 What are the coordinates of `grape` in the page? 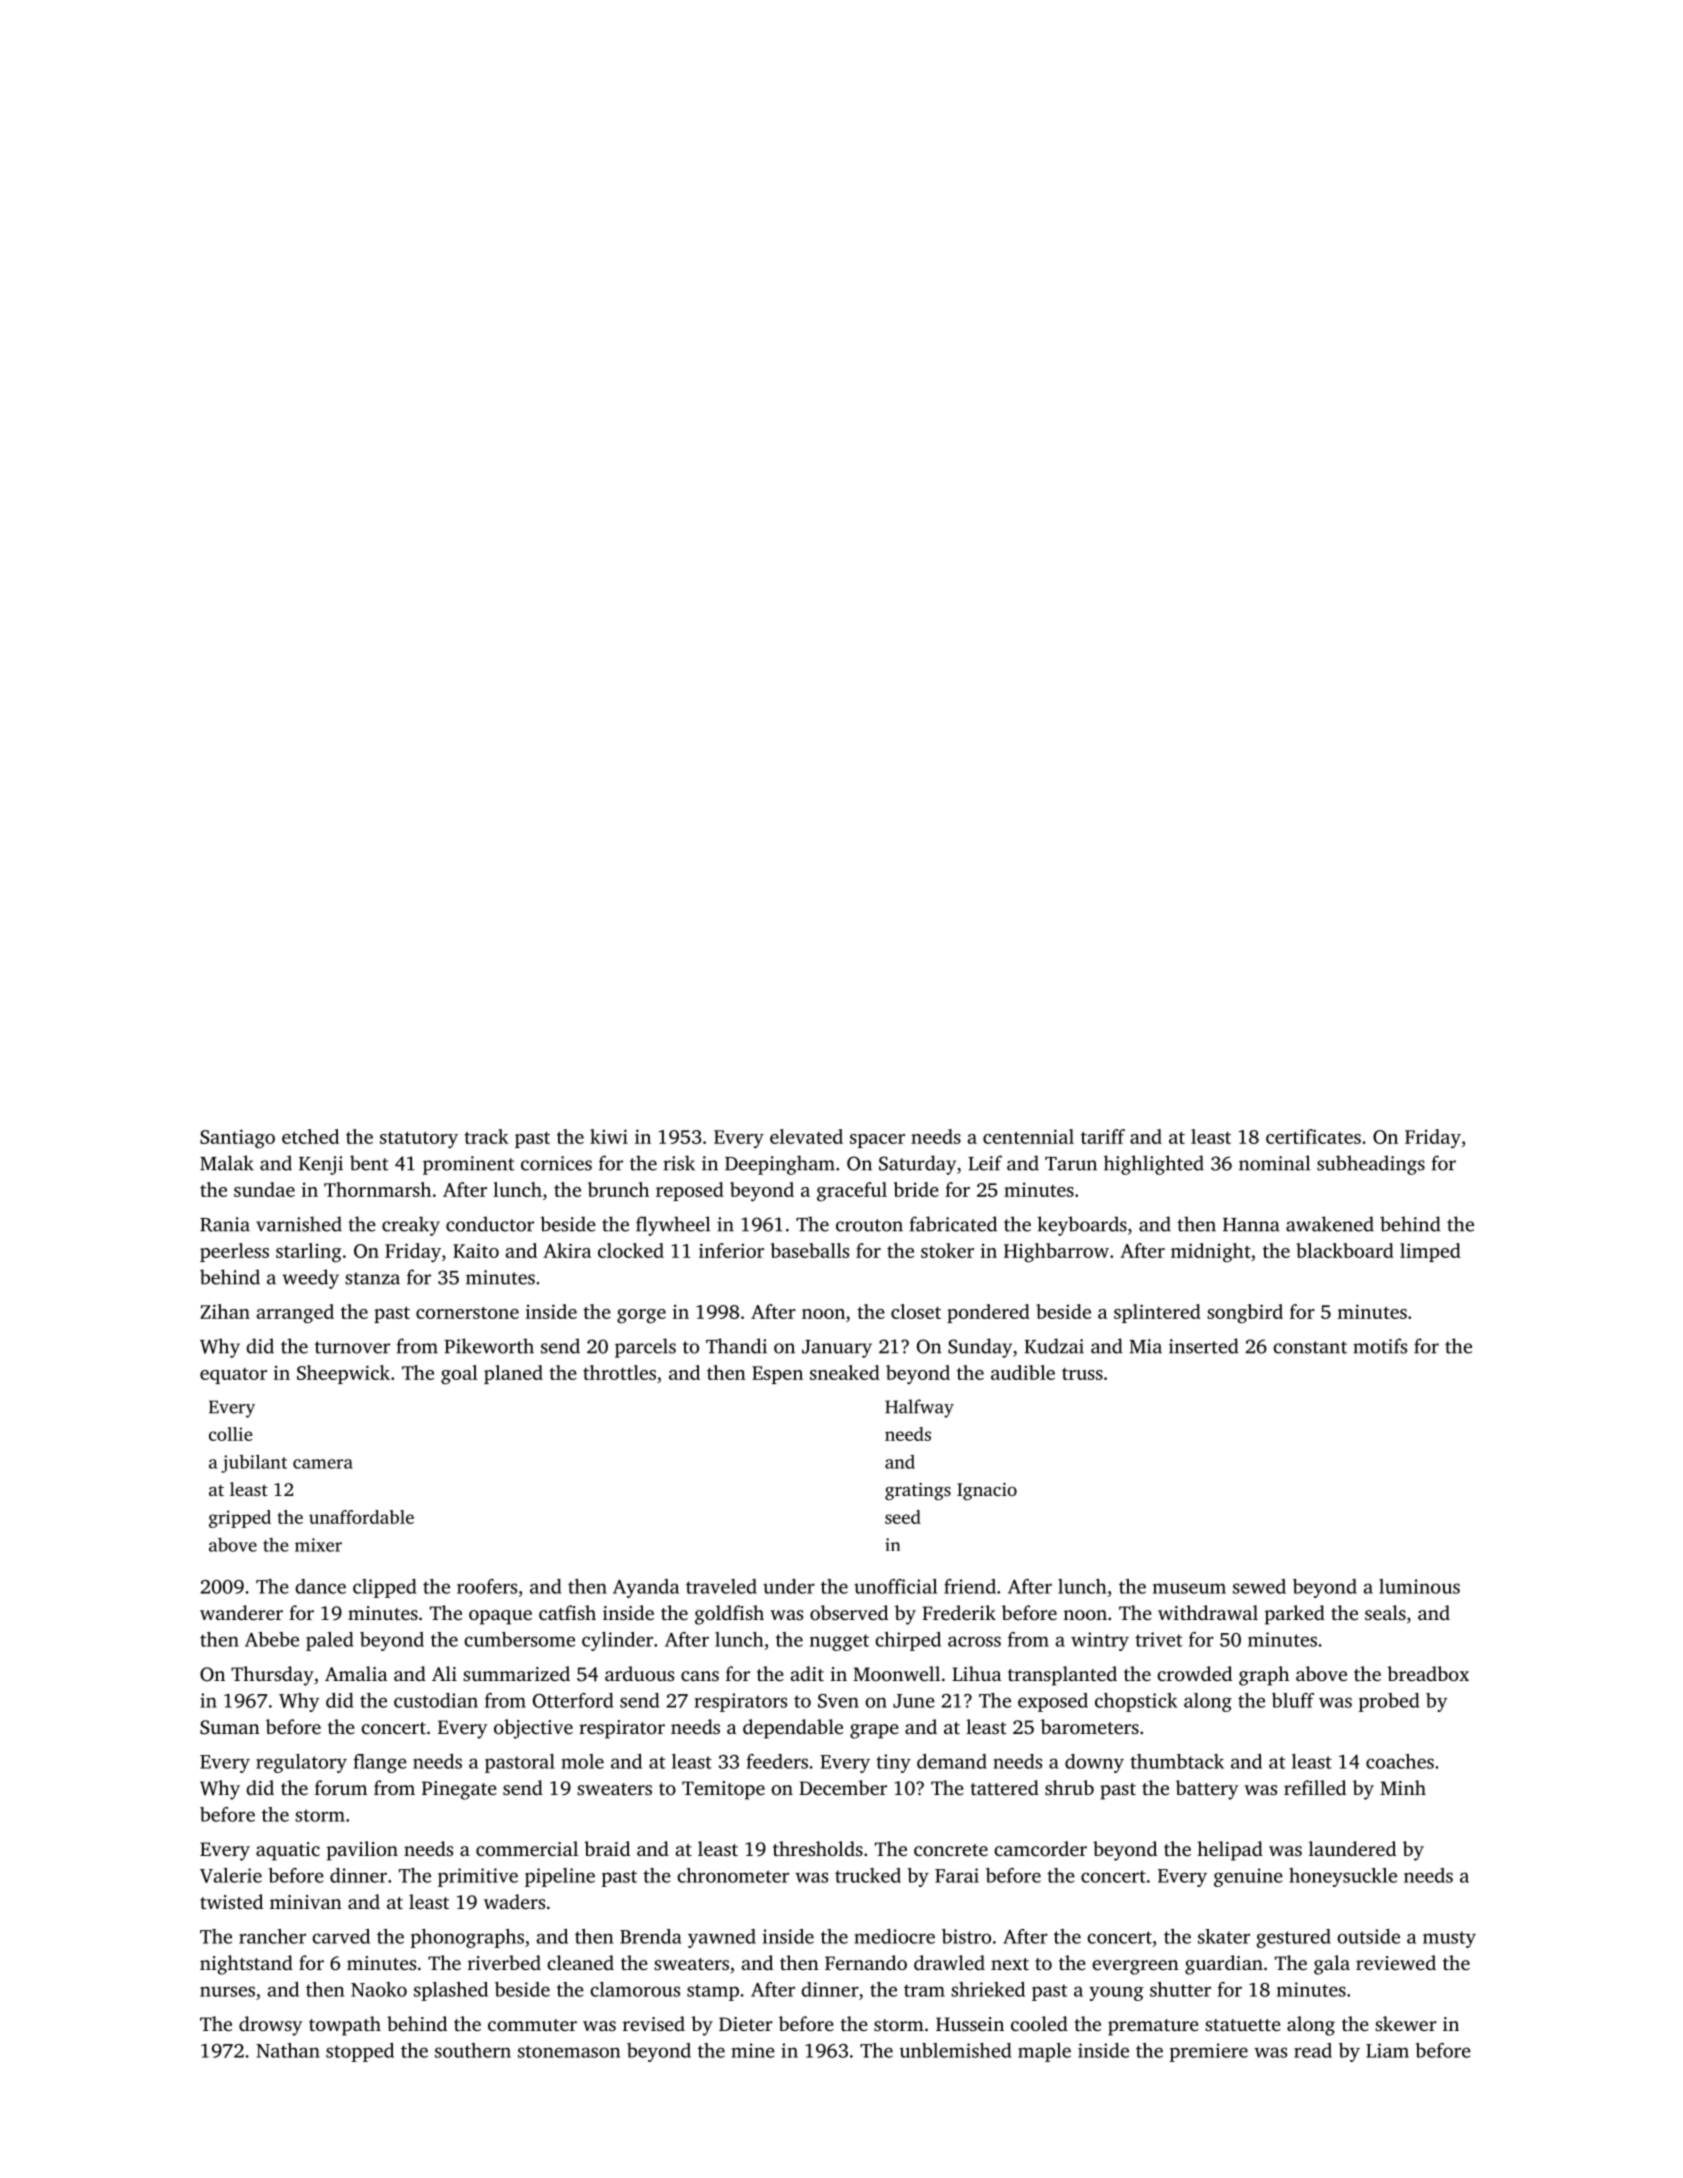 It's located at (874, 1731).
